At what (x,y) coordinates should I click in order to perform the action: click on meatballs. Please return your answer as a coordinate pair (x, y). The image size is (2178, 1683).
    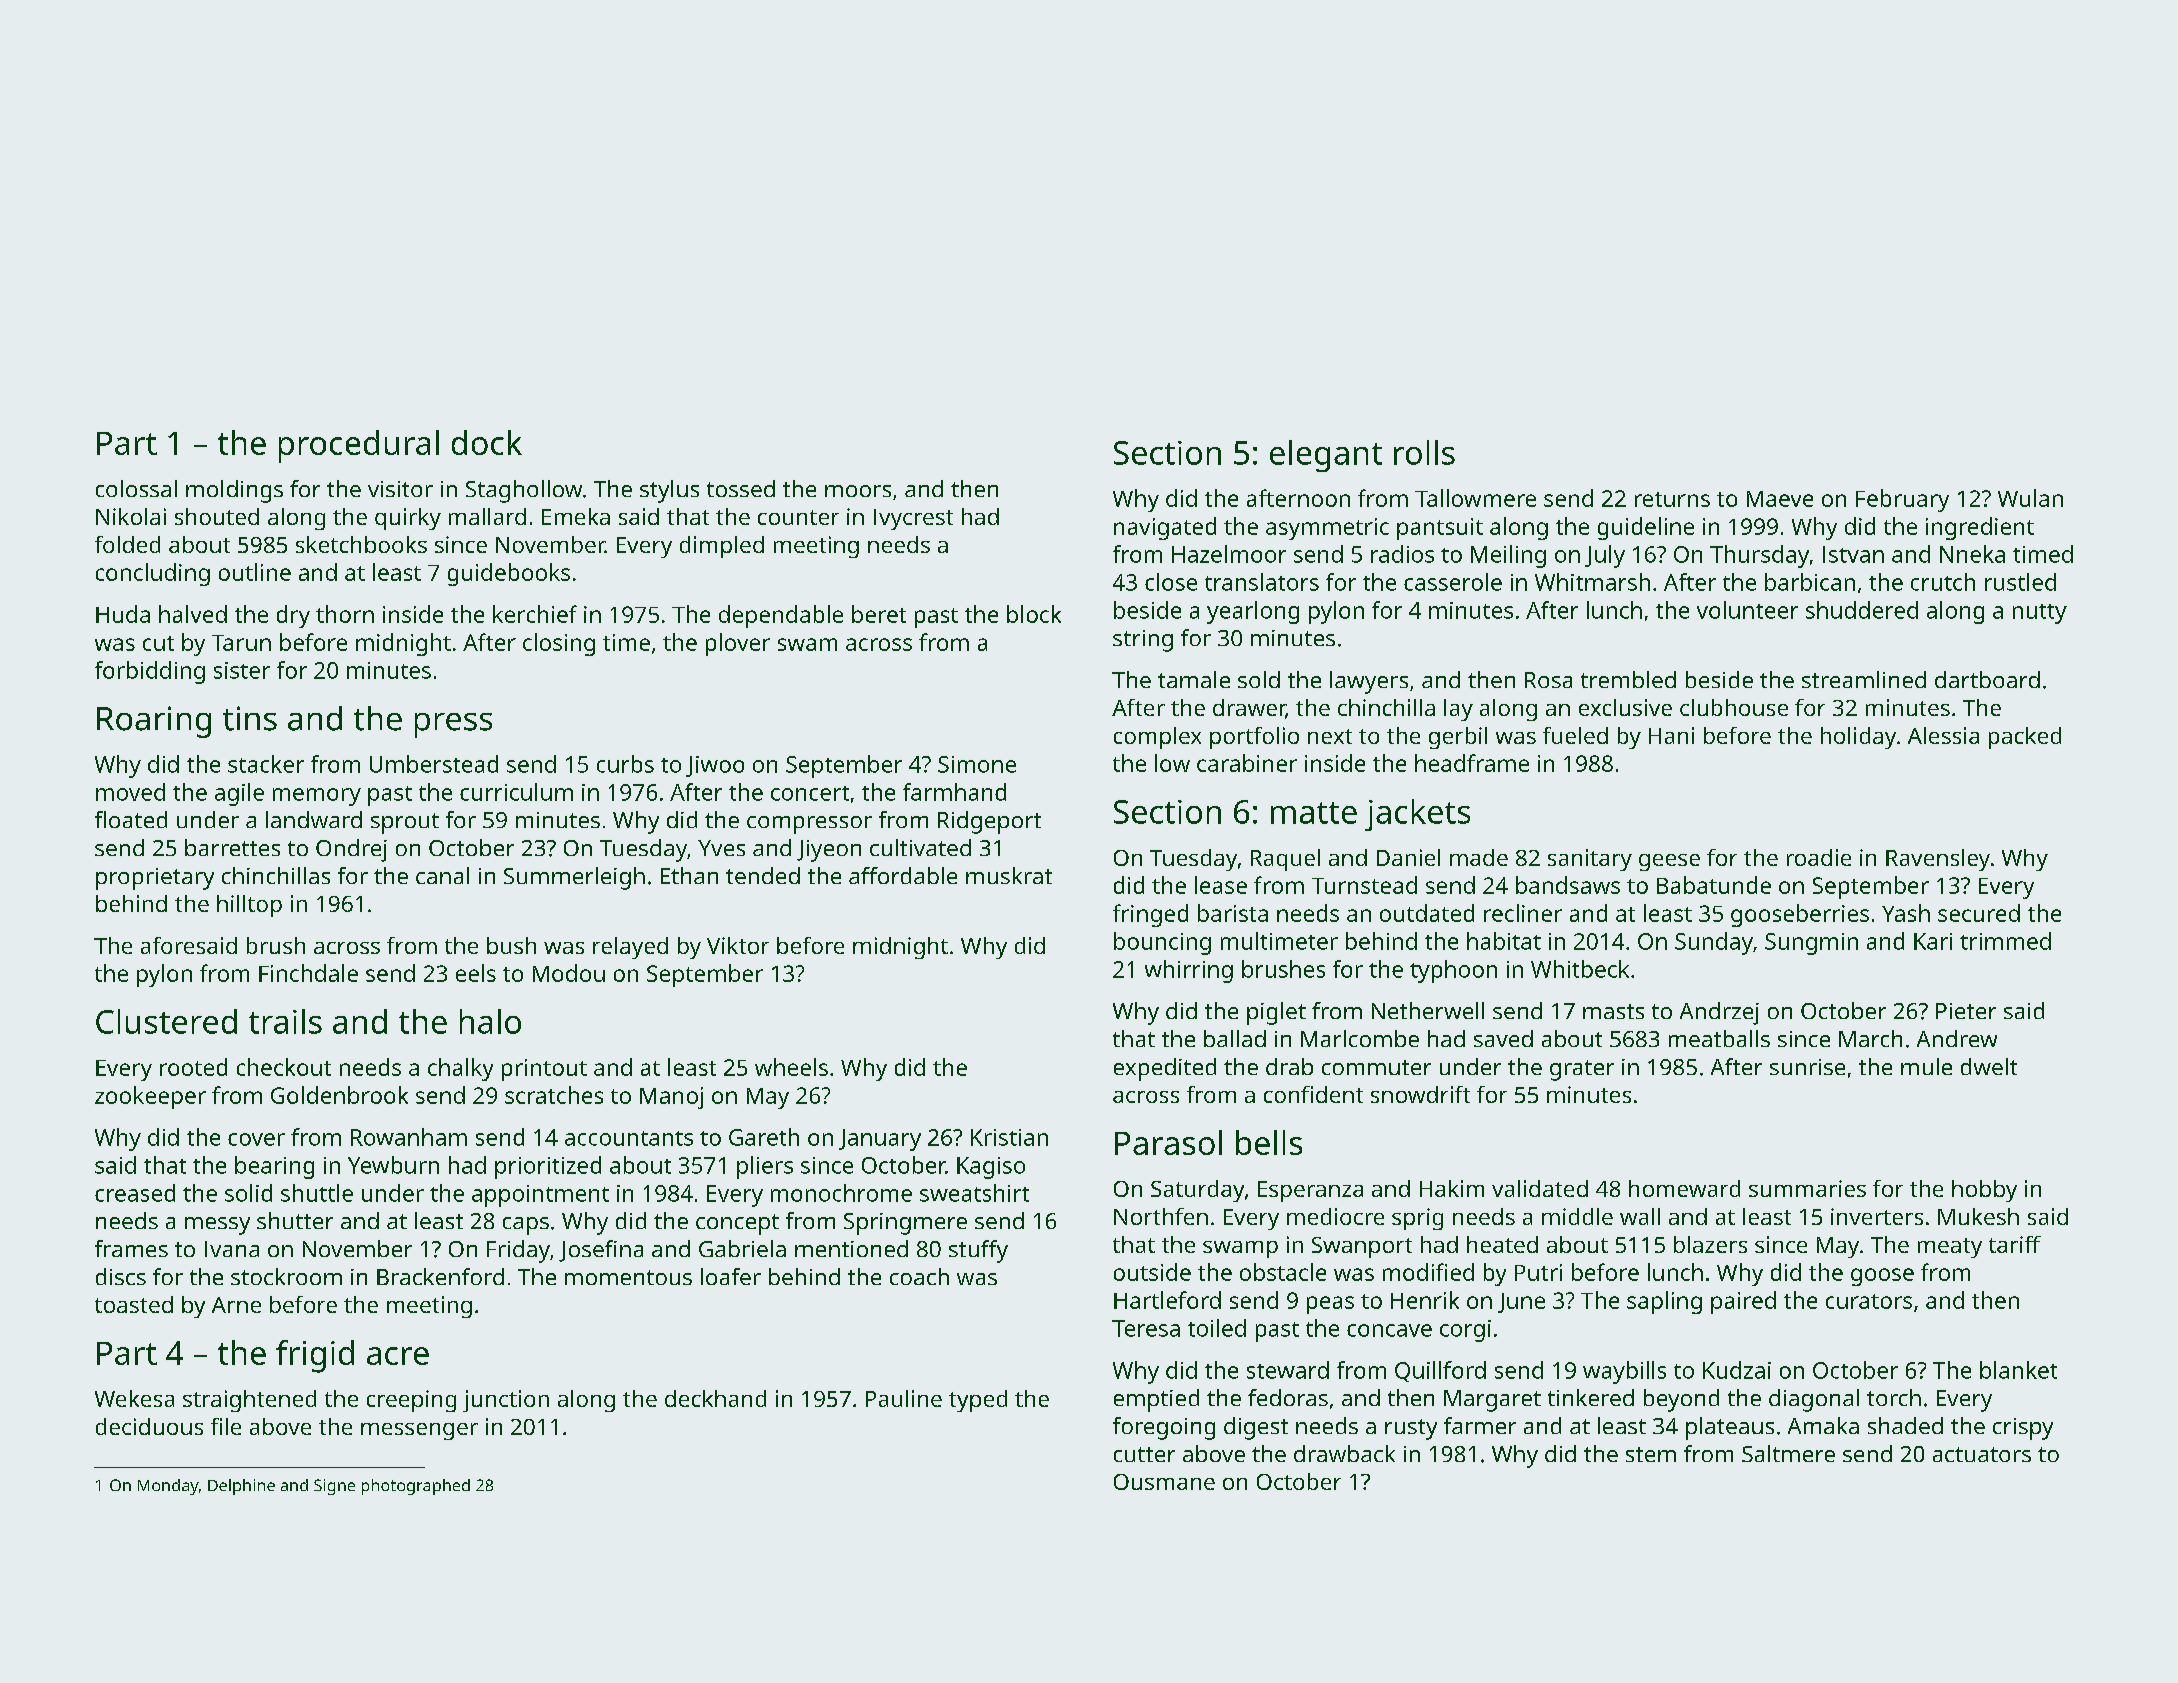
    Looking at the image, I should click on (1719, 1038).
